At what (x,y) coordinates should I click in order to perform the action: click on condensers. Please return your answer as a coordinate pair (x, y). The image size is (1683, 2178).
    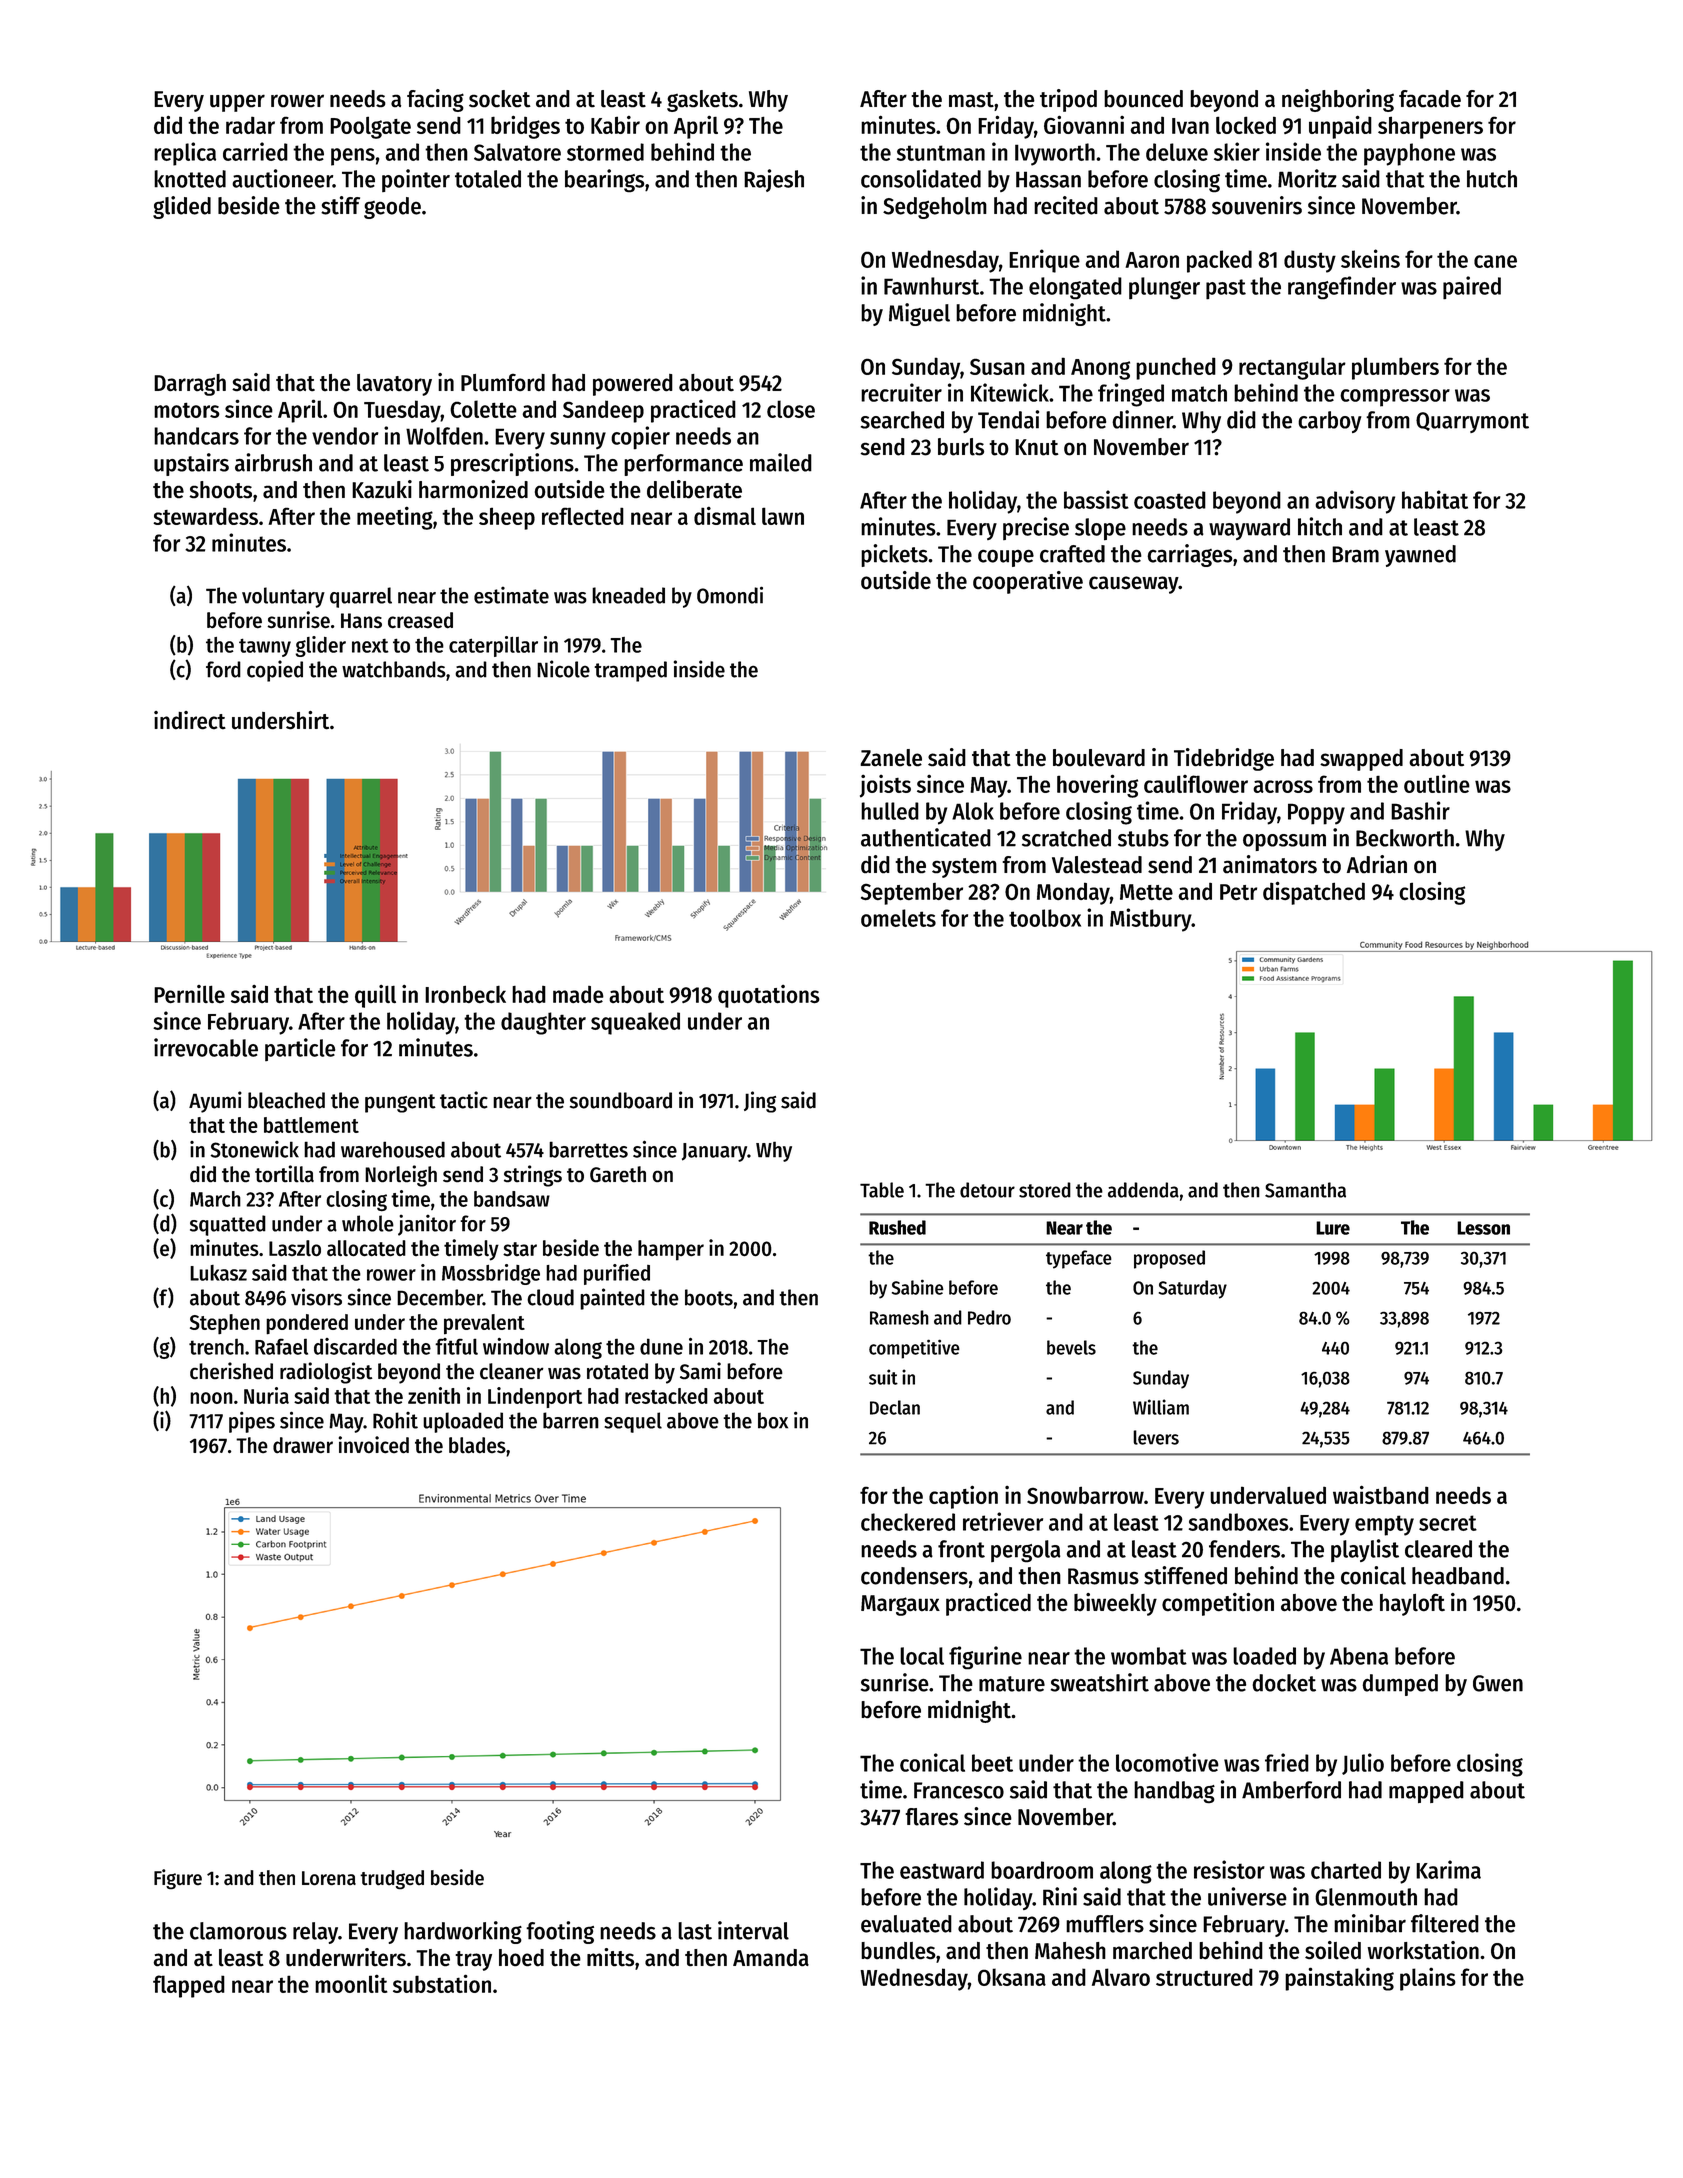
    Looking at the image, I should click on (914, 1576).
